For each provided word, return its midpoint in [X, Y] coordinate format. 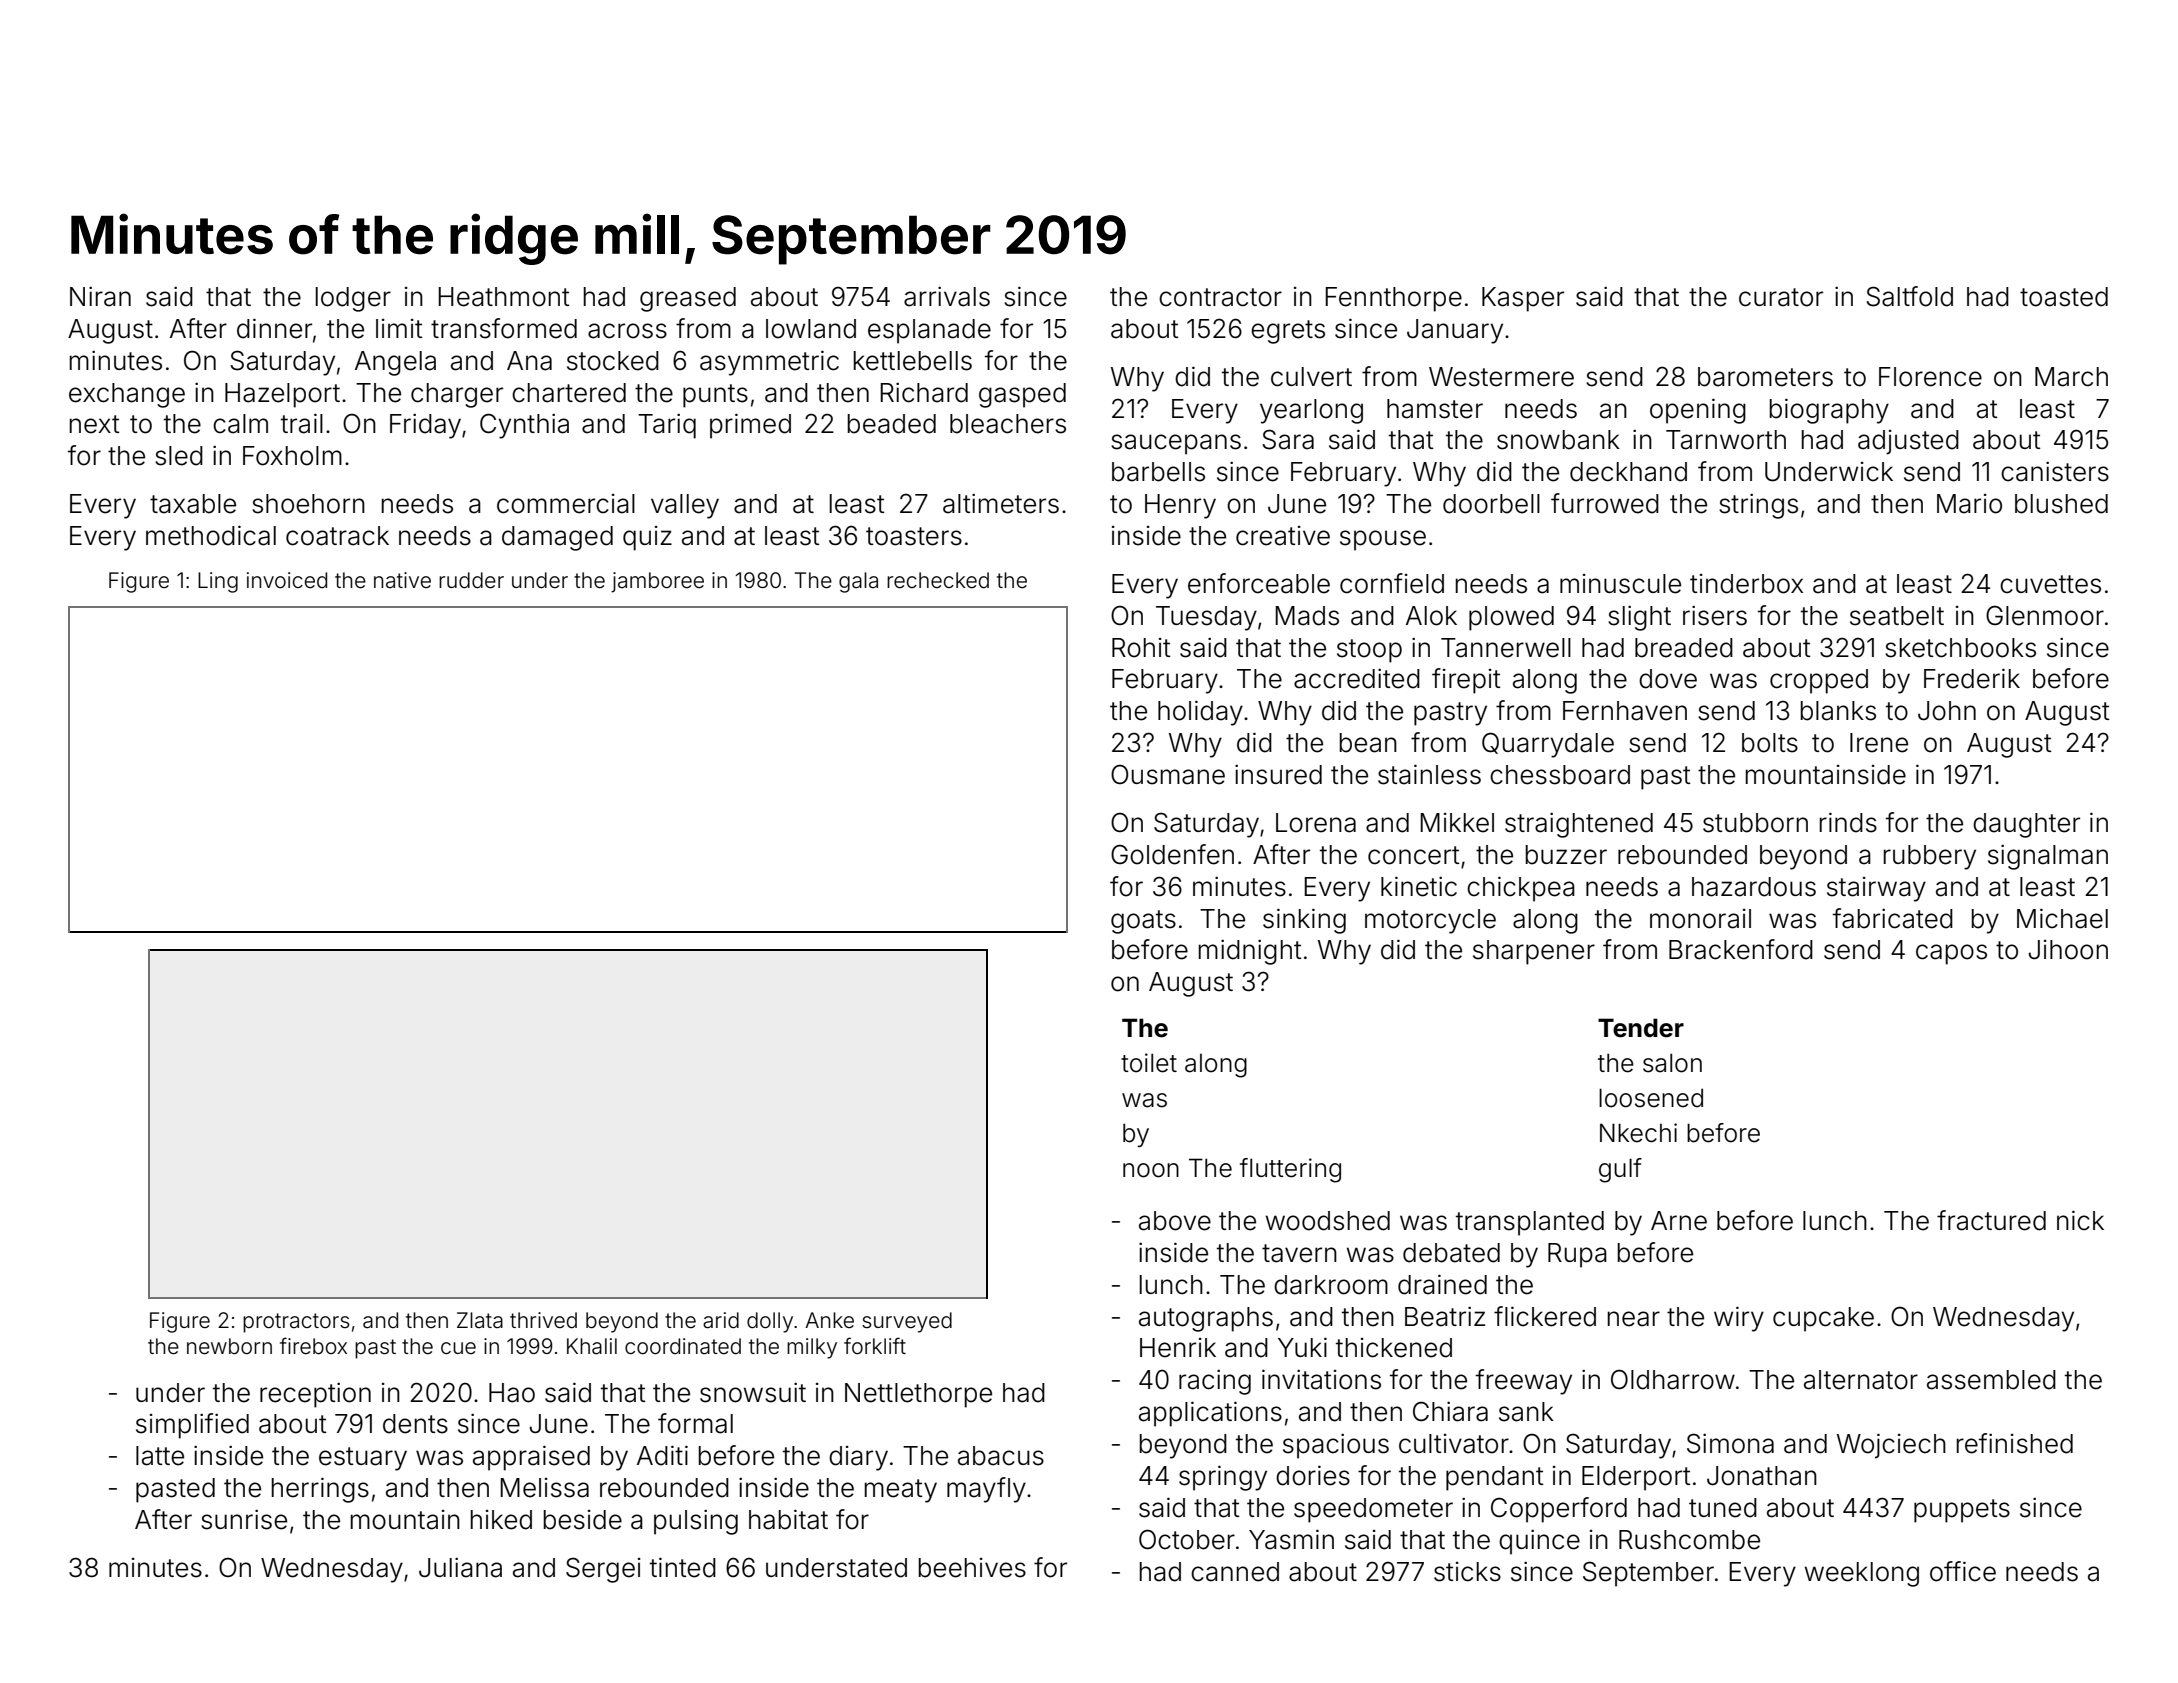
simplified [192, 1426]
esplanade [929, 331]
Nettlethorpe [918, 1395]
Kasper [1523, 299]
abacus [1001, 1456]
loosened [1651, 1098]
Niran [100, 296]
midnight [1250, 952]
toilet [1149, 1063]
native [402, 580]
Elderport [1636, 1478]
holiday [1200, 713]
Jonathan [1762, 1476]
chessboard [1560, 775]
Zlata [480, 1320]
